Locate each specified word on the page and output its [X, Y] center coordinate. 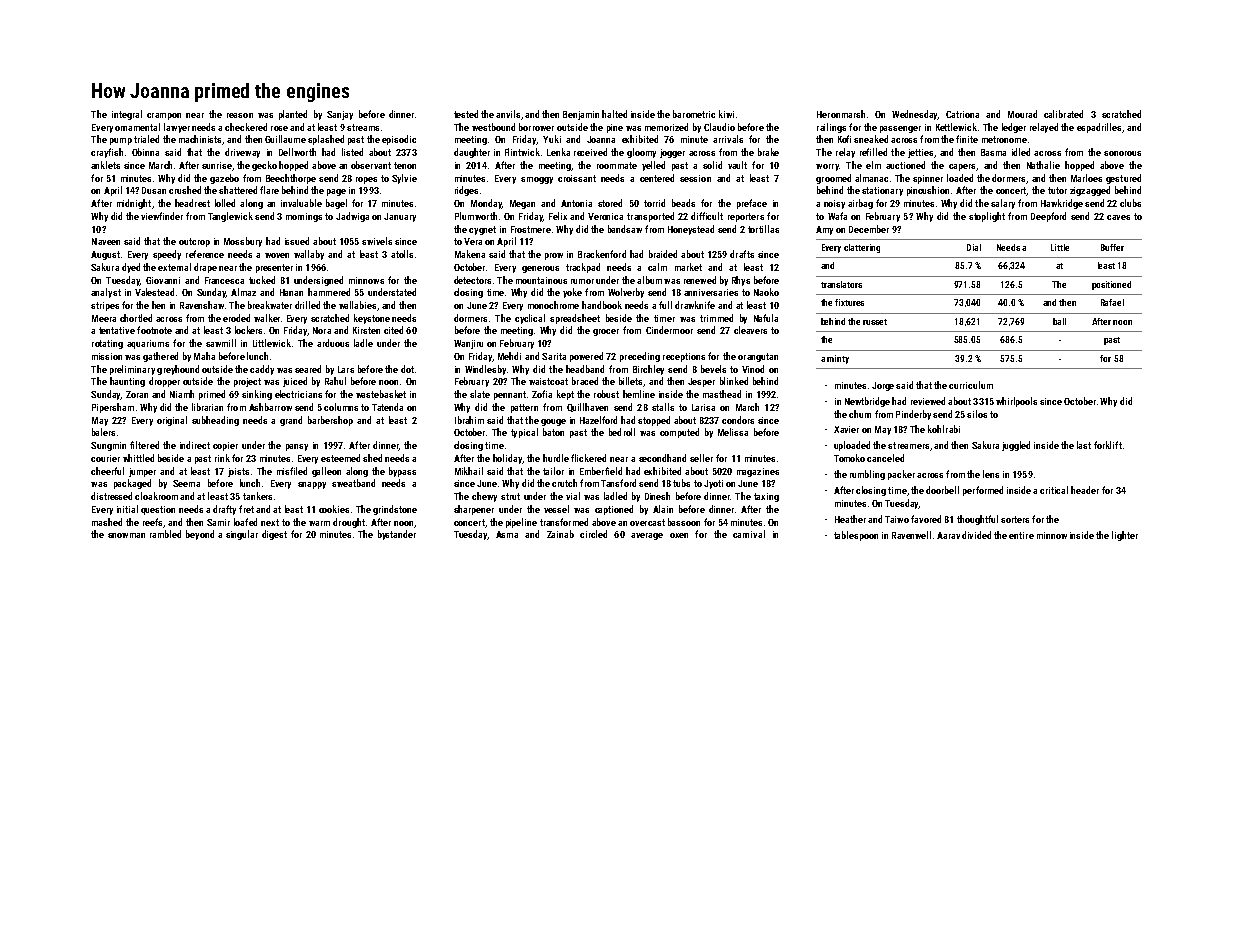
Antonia [576, 203]
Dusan [154, 190]
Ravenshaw [202, 305]
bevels [713, 369]
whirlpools [1016, 402]
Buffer [1112, 247]
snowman [126, 535]
